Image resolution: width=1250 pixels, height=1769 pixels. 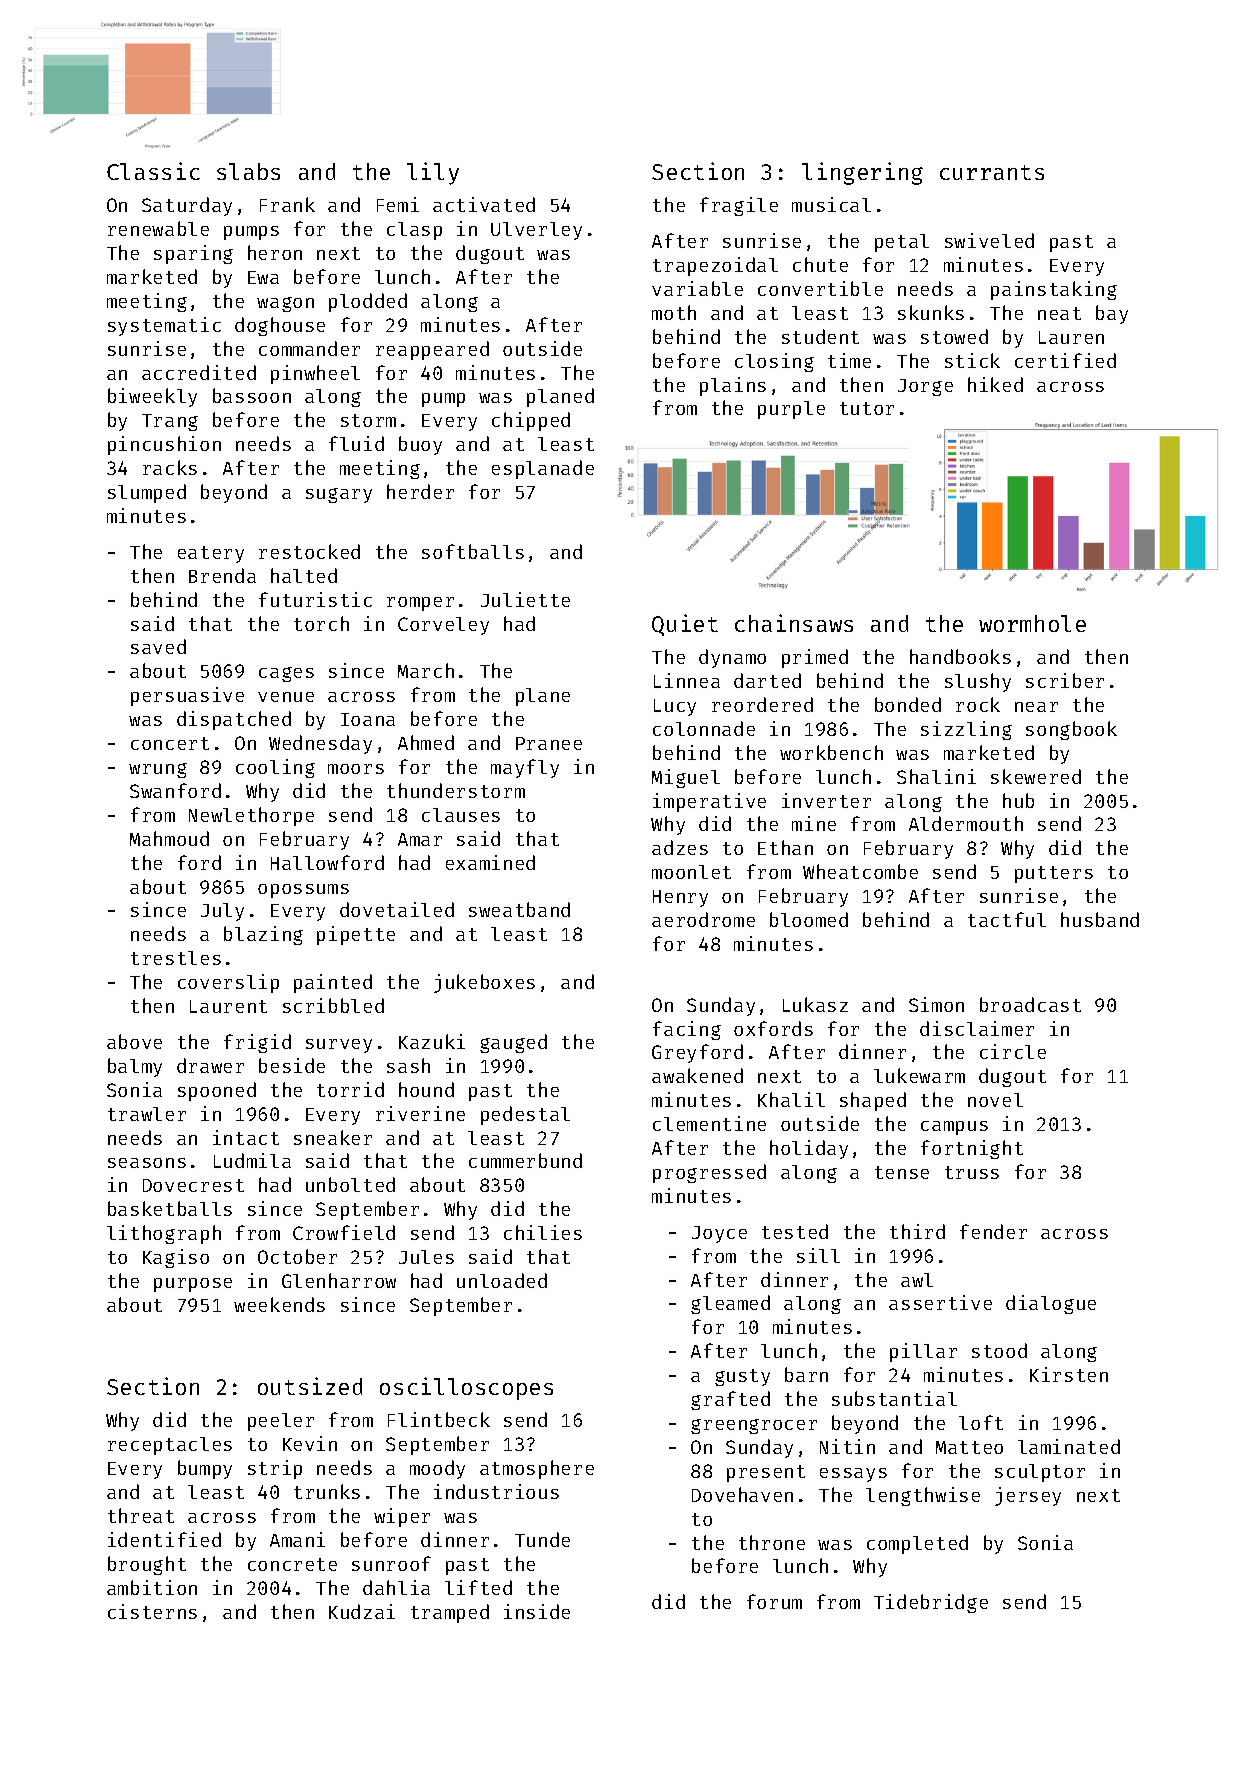 I want to click on plains, so click(x=733, y=386).
